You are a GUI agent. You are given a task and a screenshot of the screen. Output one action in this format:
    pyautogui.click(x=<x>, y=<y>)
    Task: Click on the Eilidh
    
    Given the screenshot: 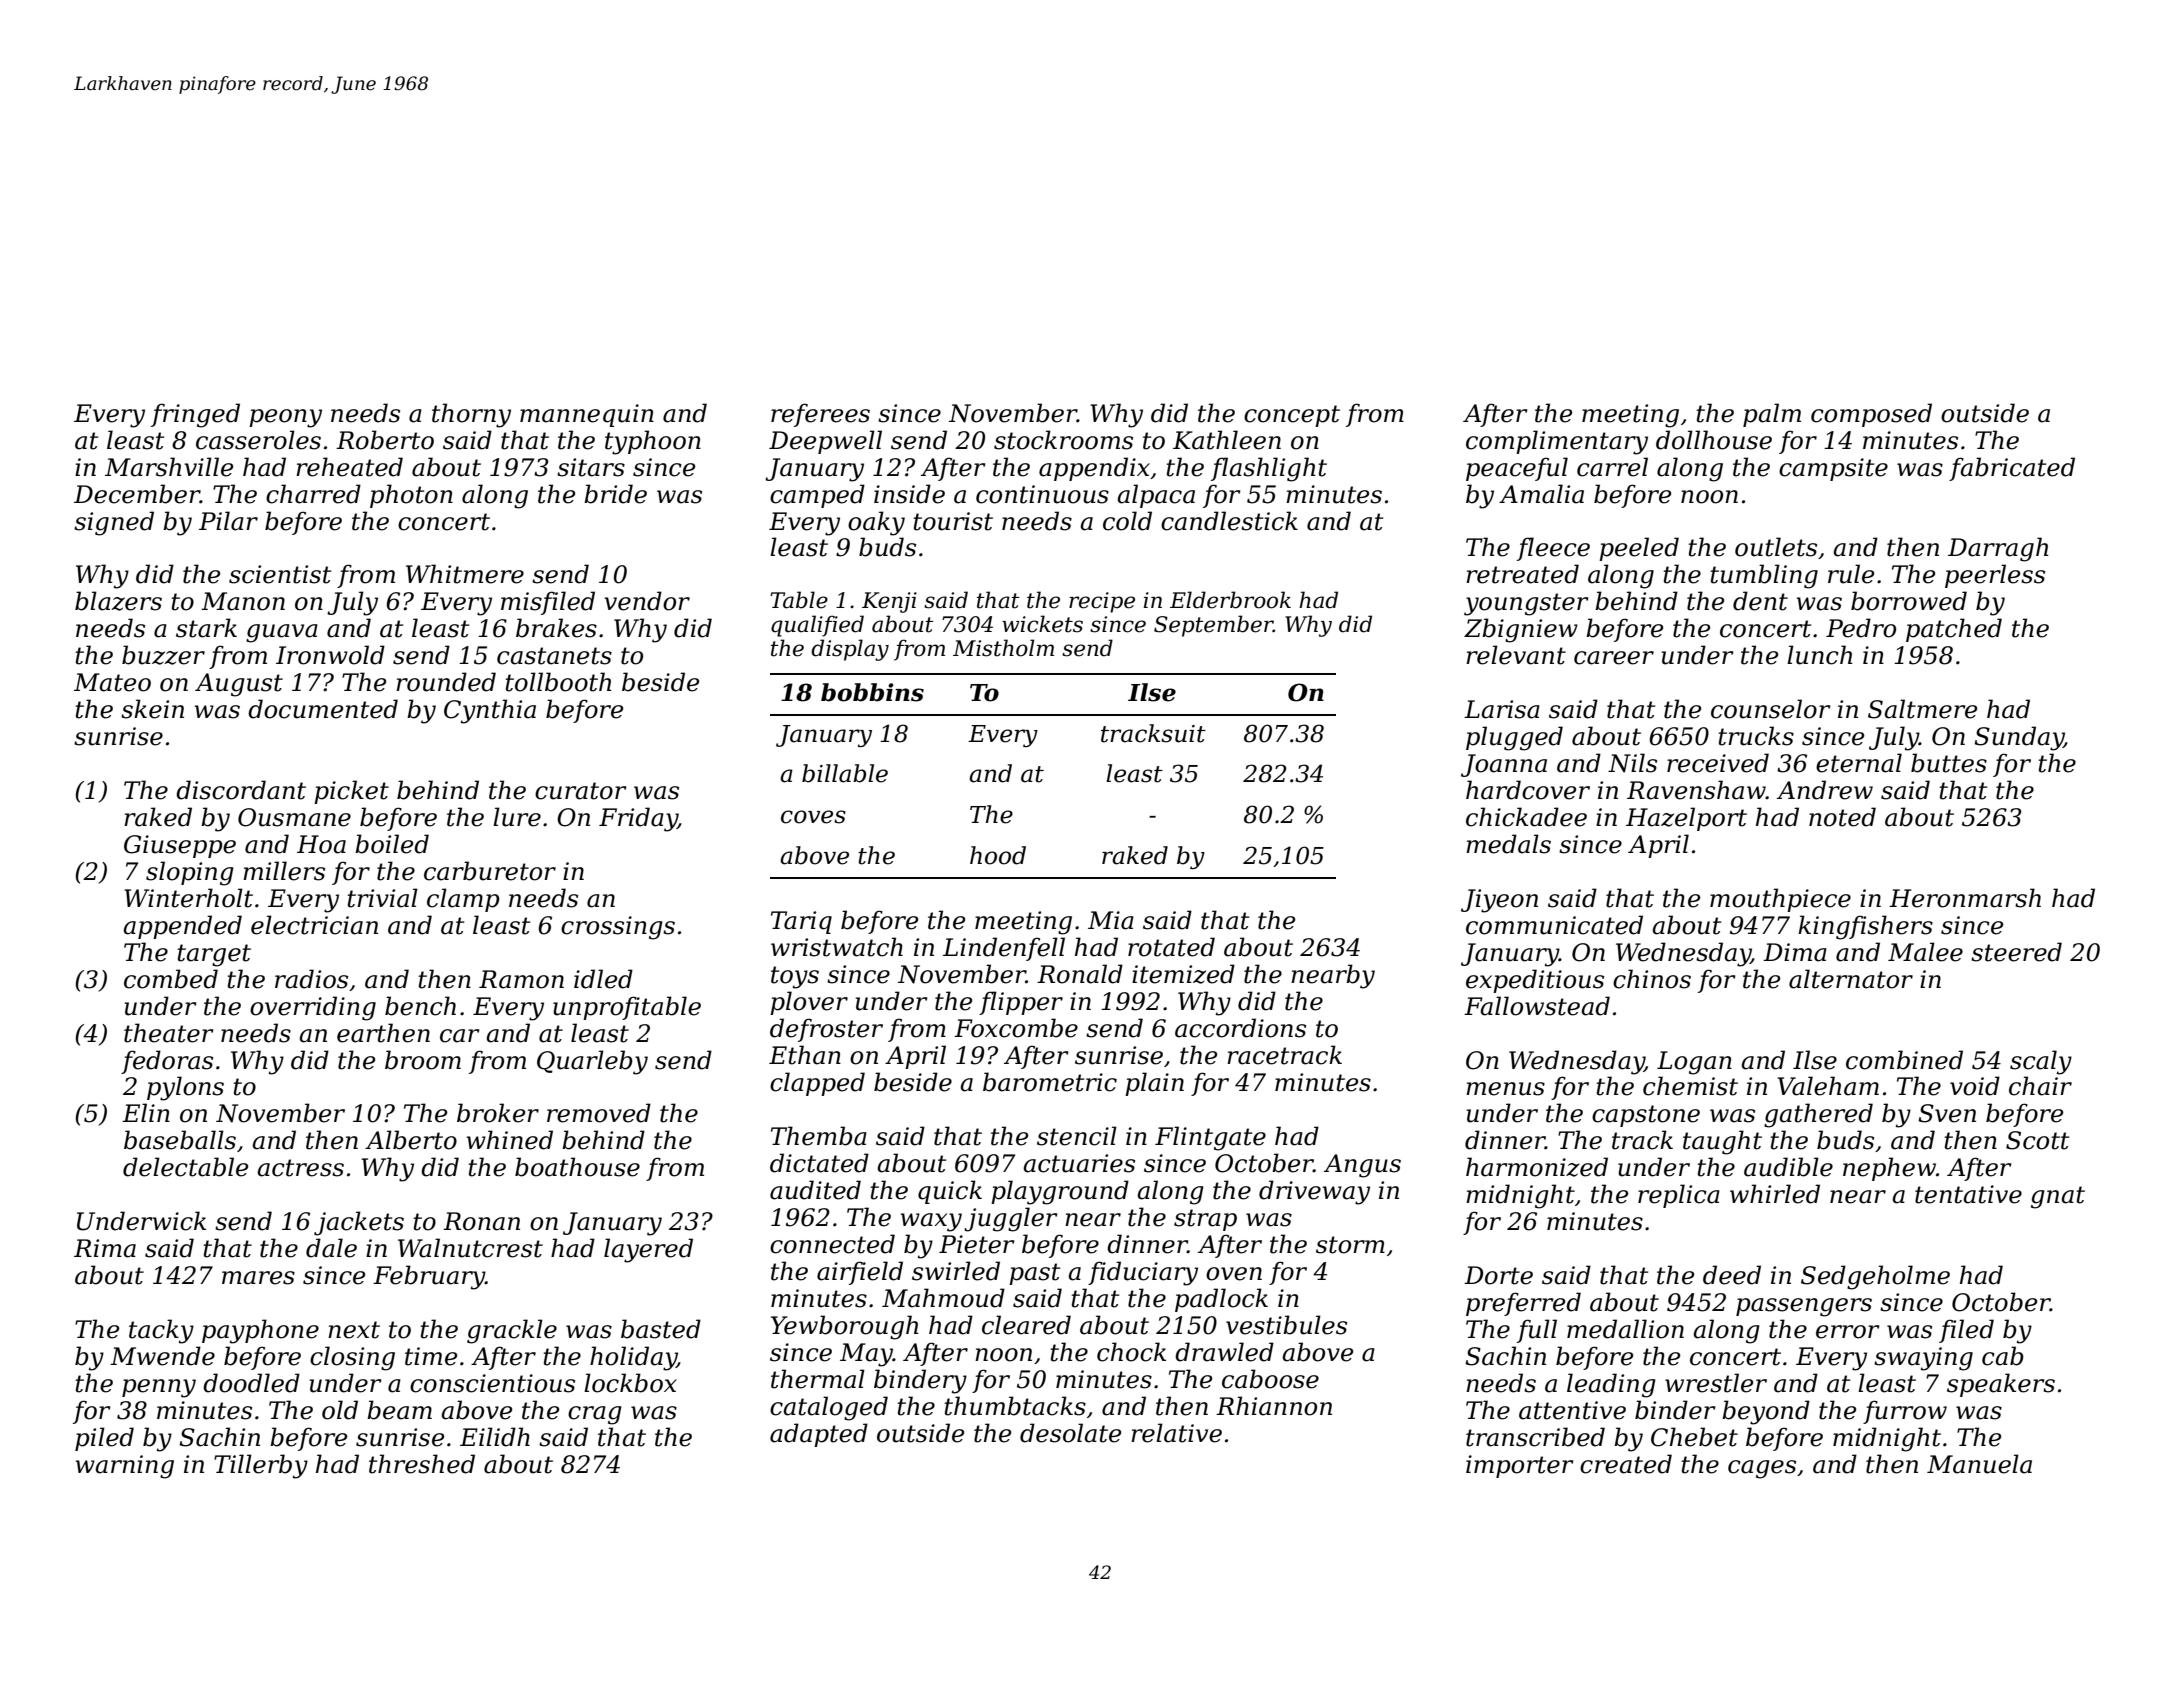 What is the action you would take?
    pyautogui.click(x=495, y=1437)
